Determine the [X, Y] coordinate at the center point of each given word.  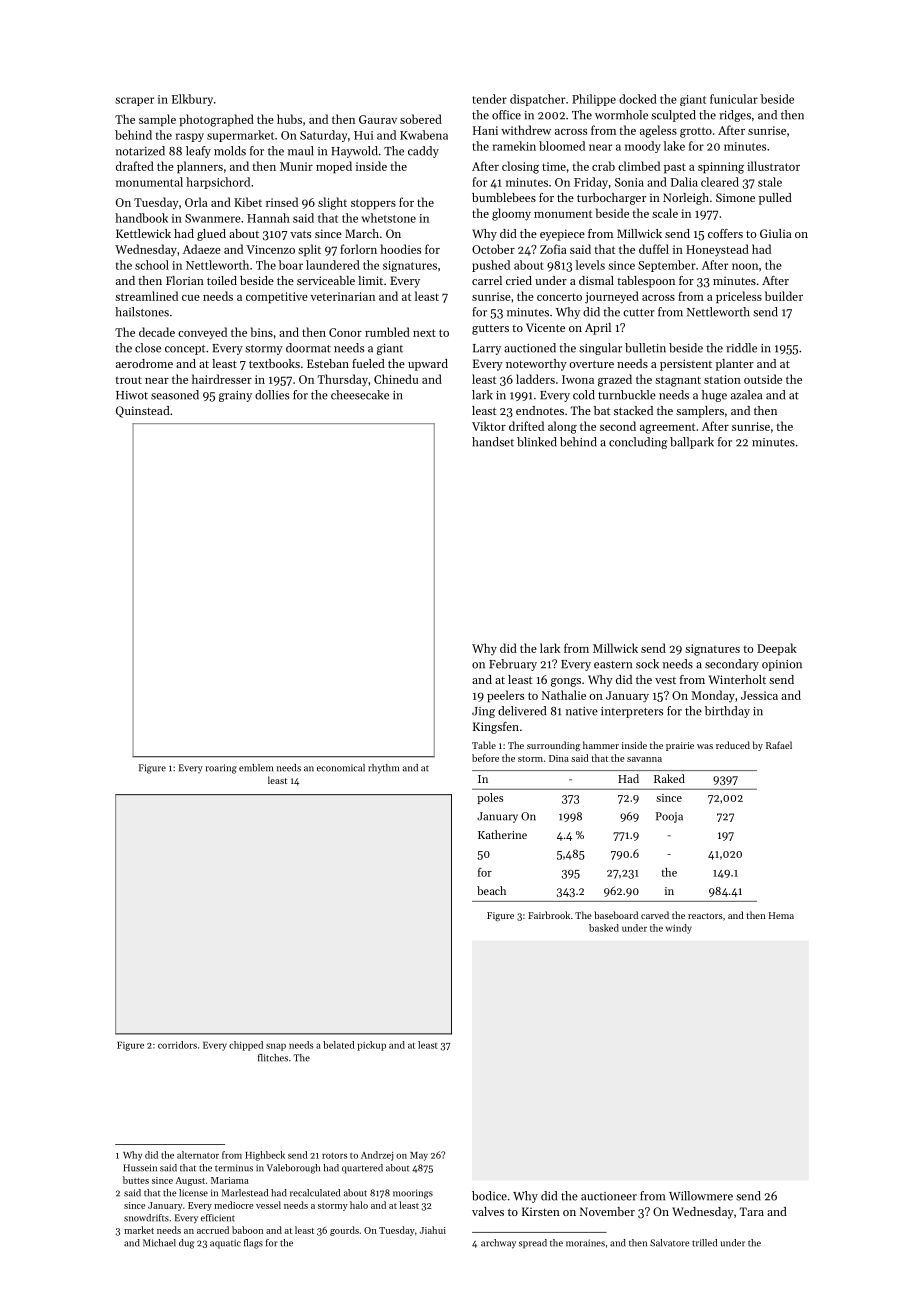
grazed [615, 380]
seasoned [175, 395]
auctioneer [609, 1196]
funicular [734, 99]
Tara [752, 1211]
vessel [268, 1205]
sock [647, 664]
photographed [216, 120]
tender [489, 99]
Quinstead [143, 412]
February [513, 665]
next [424, 333]
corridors [177, 1045]
